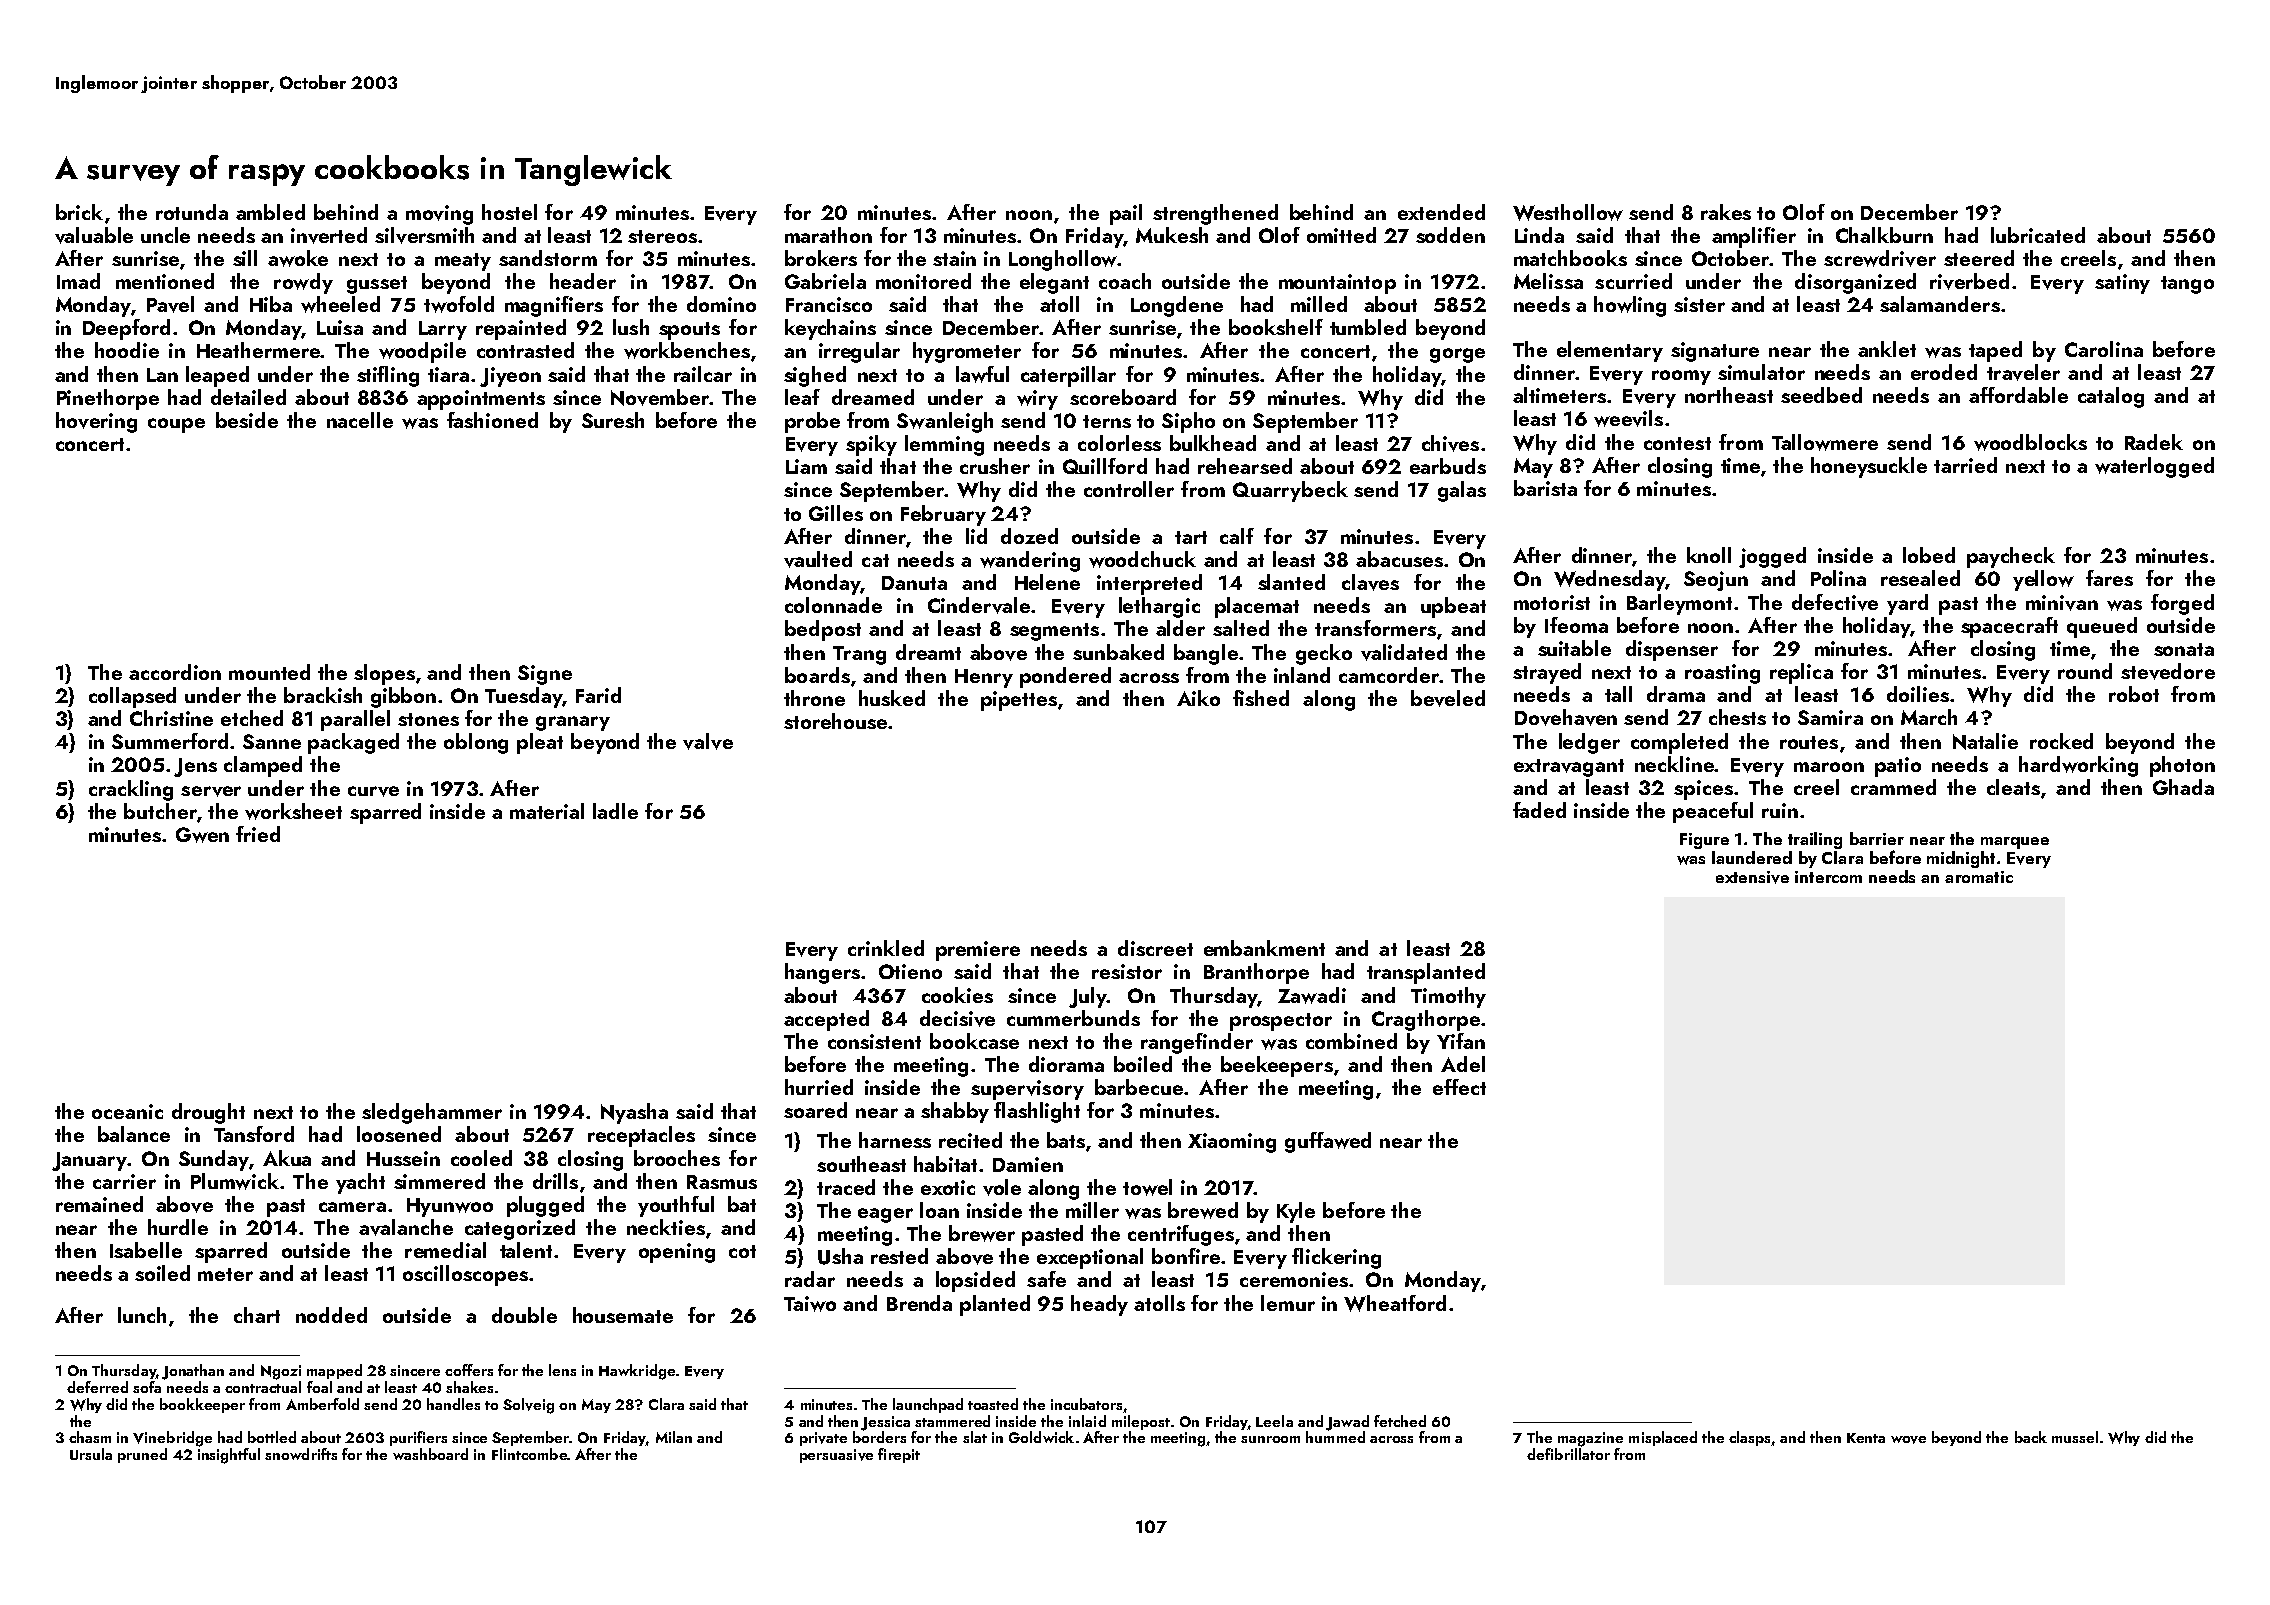 The height and width of the page is (1605, 2270). Describe the element at coordinates (509, 212) in the page. I see `hostel` at that location.
